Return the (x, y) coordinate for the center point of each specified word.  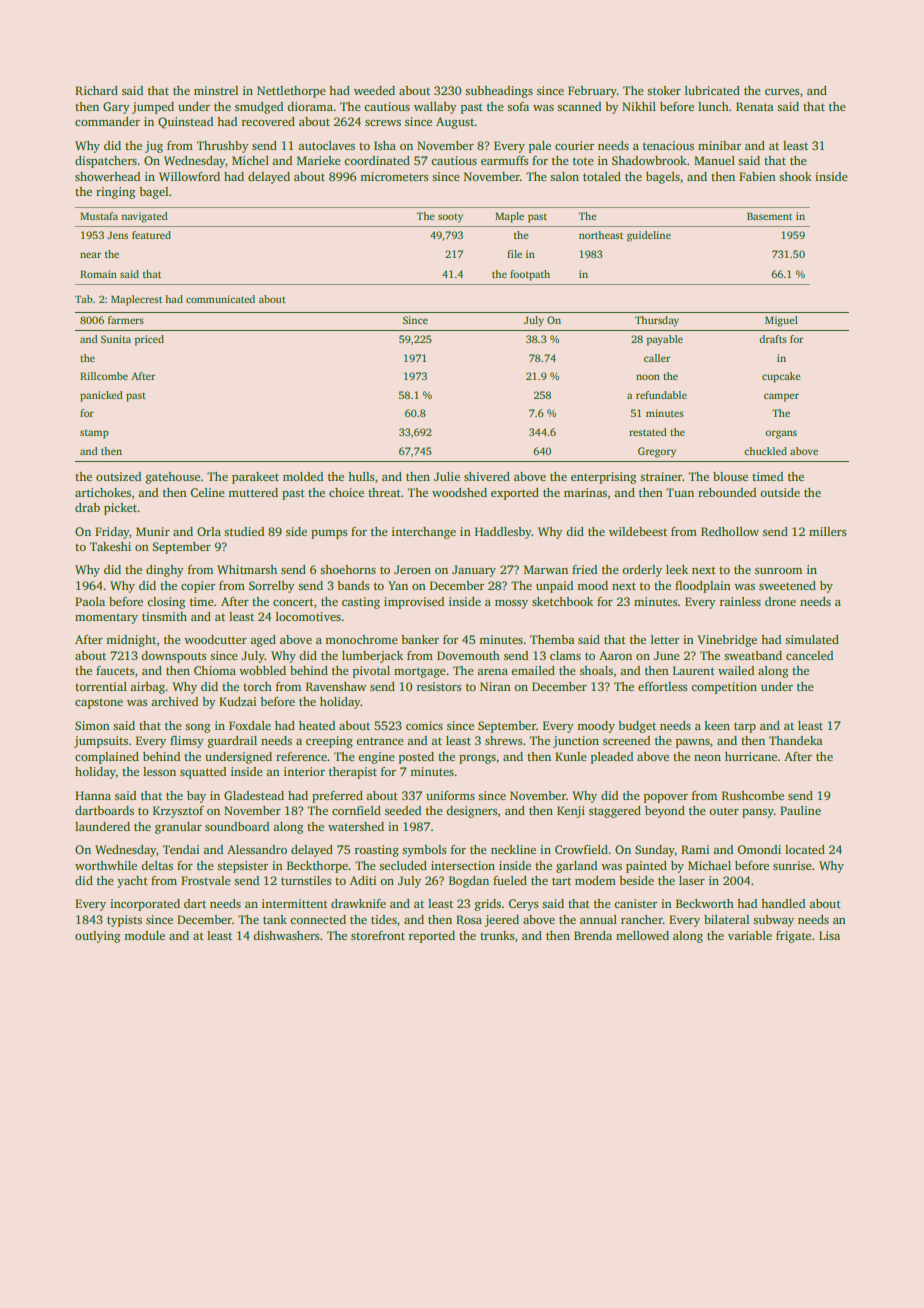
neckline (513, 849)
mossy (511, 604)
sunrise (792, 865)
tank (275, 919)
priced (149, 340)
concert (293, 602)
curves (782, 92)
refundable (661, 395)
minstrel (216, 90)
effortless (663, 686)
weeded (374, 90)
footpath (530, 275)
